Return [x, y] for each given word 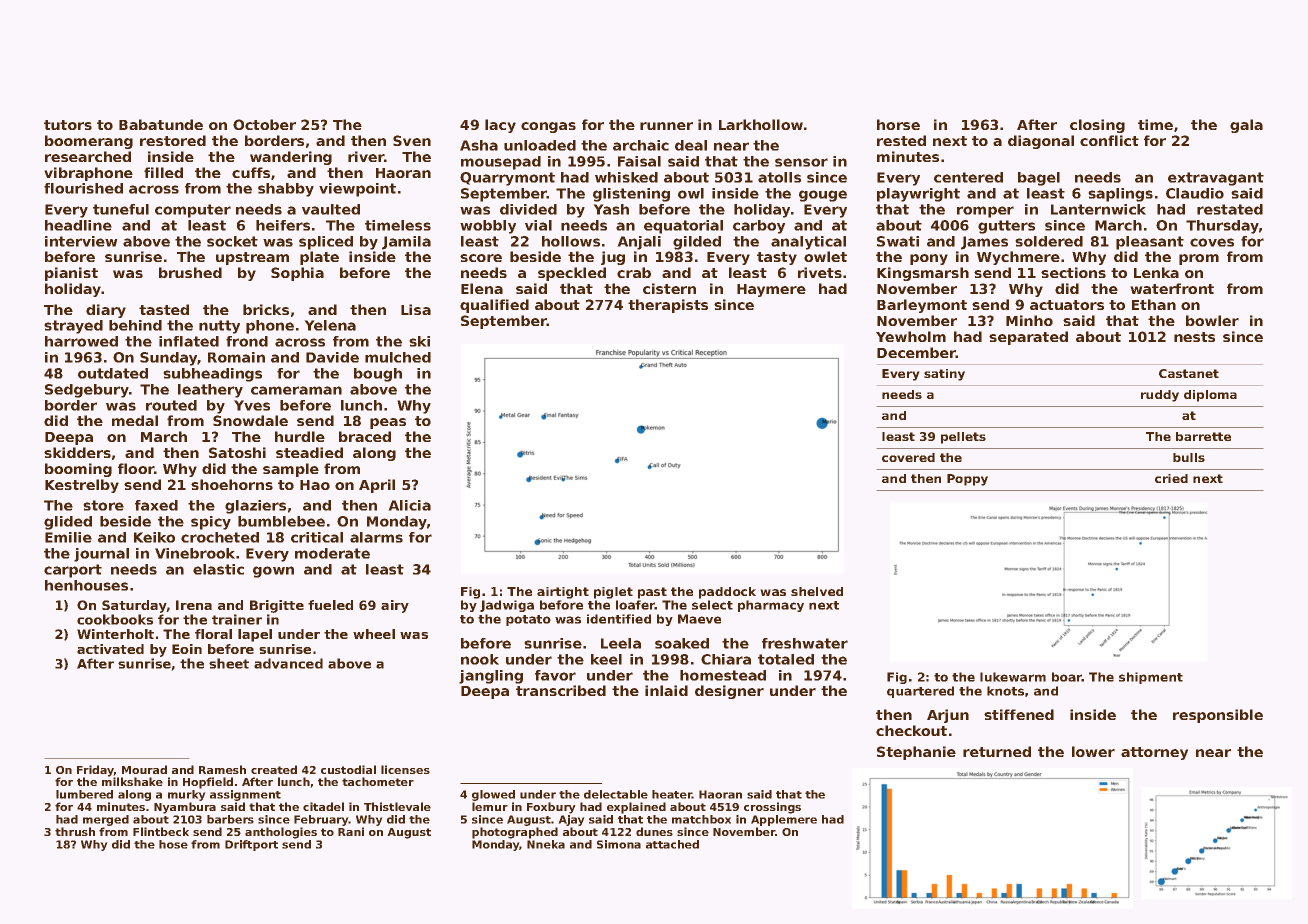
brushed [190, 272]
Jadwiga [507, 606]
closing [1097, 126]
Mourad [144, 769]
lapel [255, 635]
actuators [1067, 305]
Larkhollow [761, 124]
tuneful [121, 209]
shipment [1151, 678]
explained [636, 808]
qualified [494, 306]
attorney [1154, 753]
